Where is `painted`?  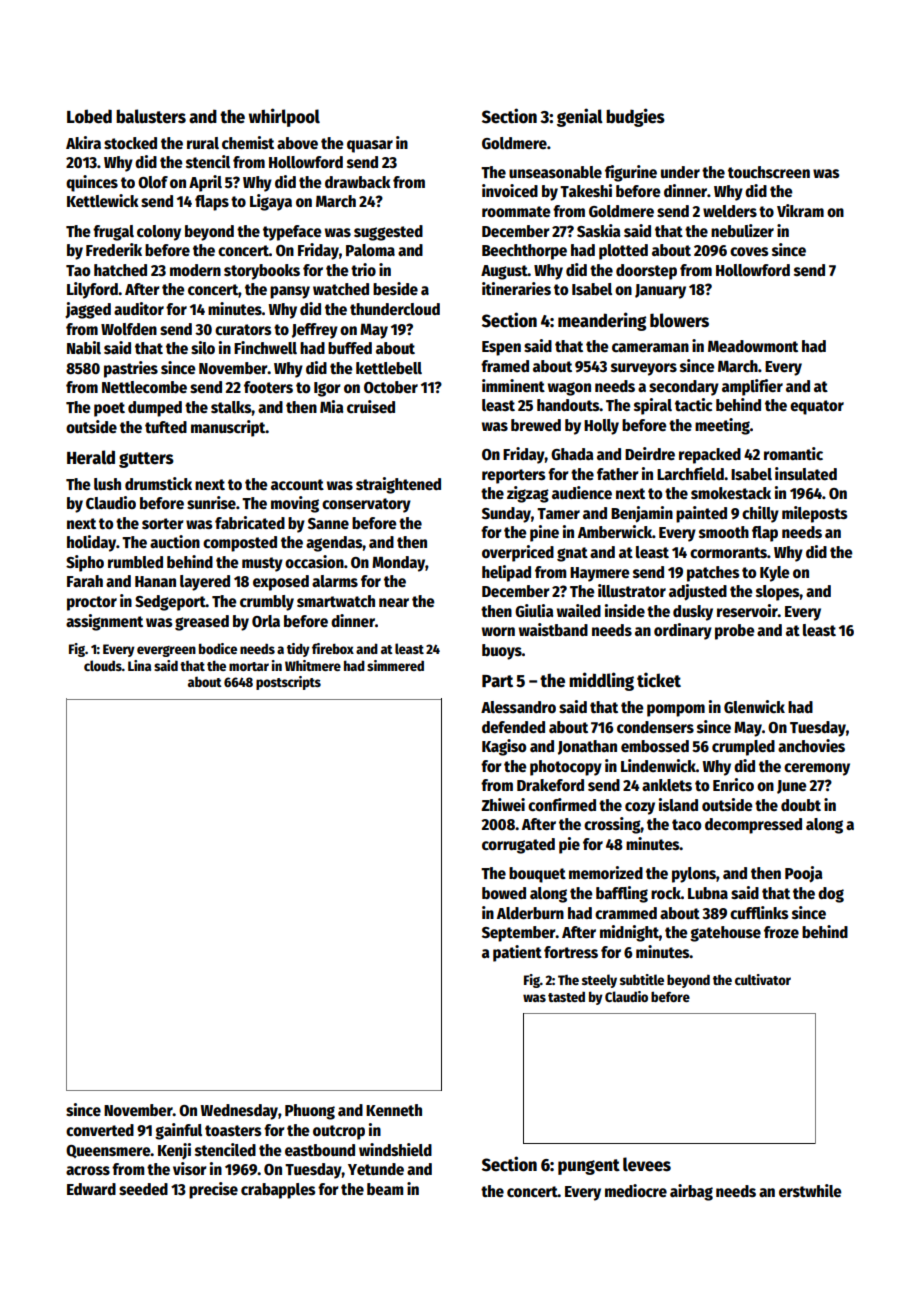
painted is located at coordinates (701, 514).
